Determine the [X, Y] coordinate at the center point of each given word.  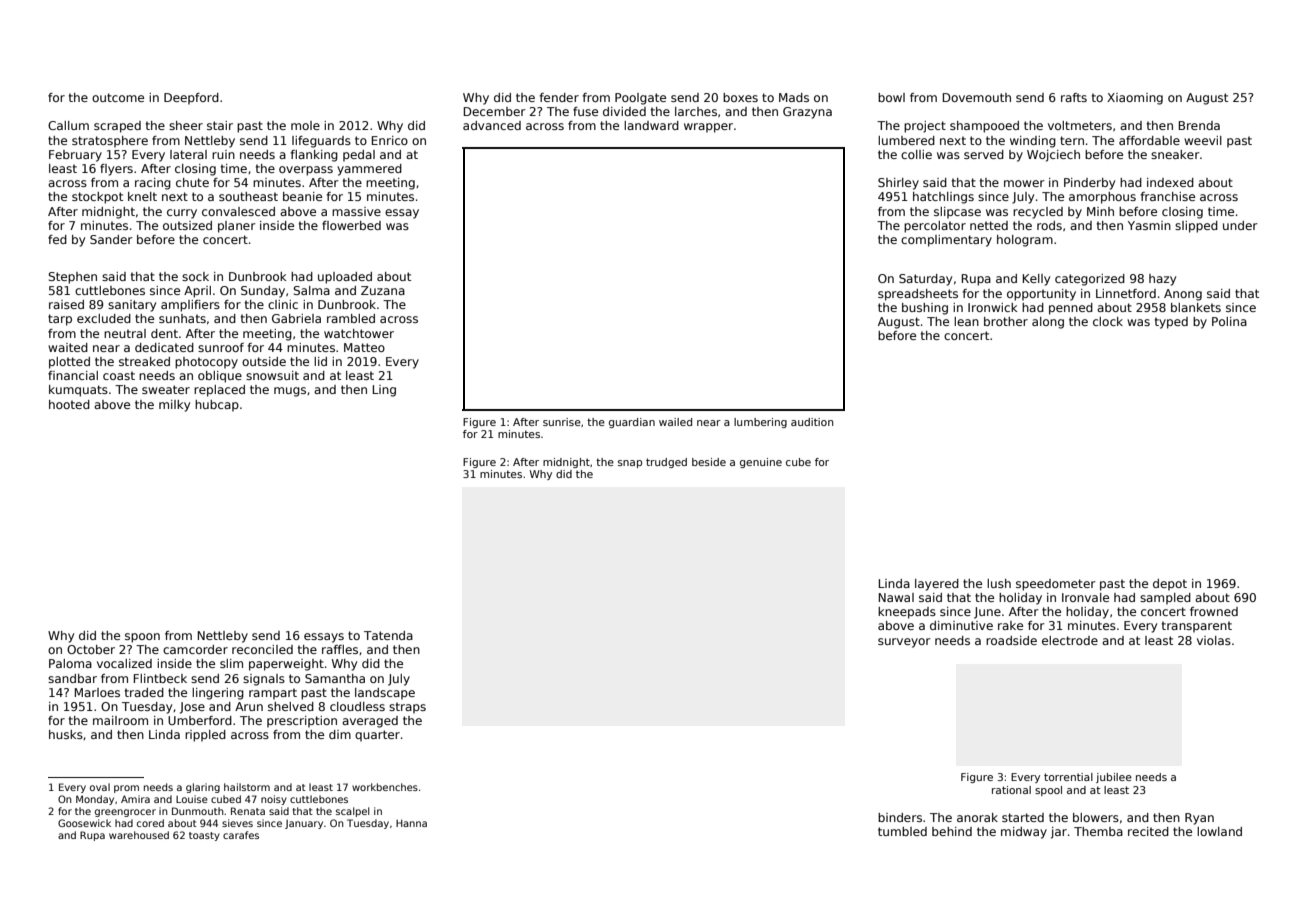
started [1023, 817]
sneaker [1175, 154]
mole [305, 125]
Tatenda [388, 635]
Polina [1229, 321]
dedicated [164, 347]
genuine [761, 463]
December [495, 111]
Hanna [411, 823]
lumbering [760, 423]
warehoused [139, 835]
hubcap [217, 406]
